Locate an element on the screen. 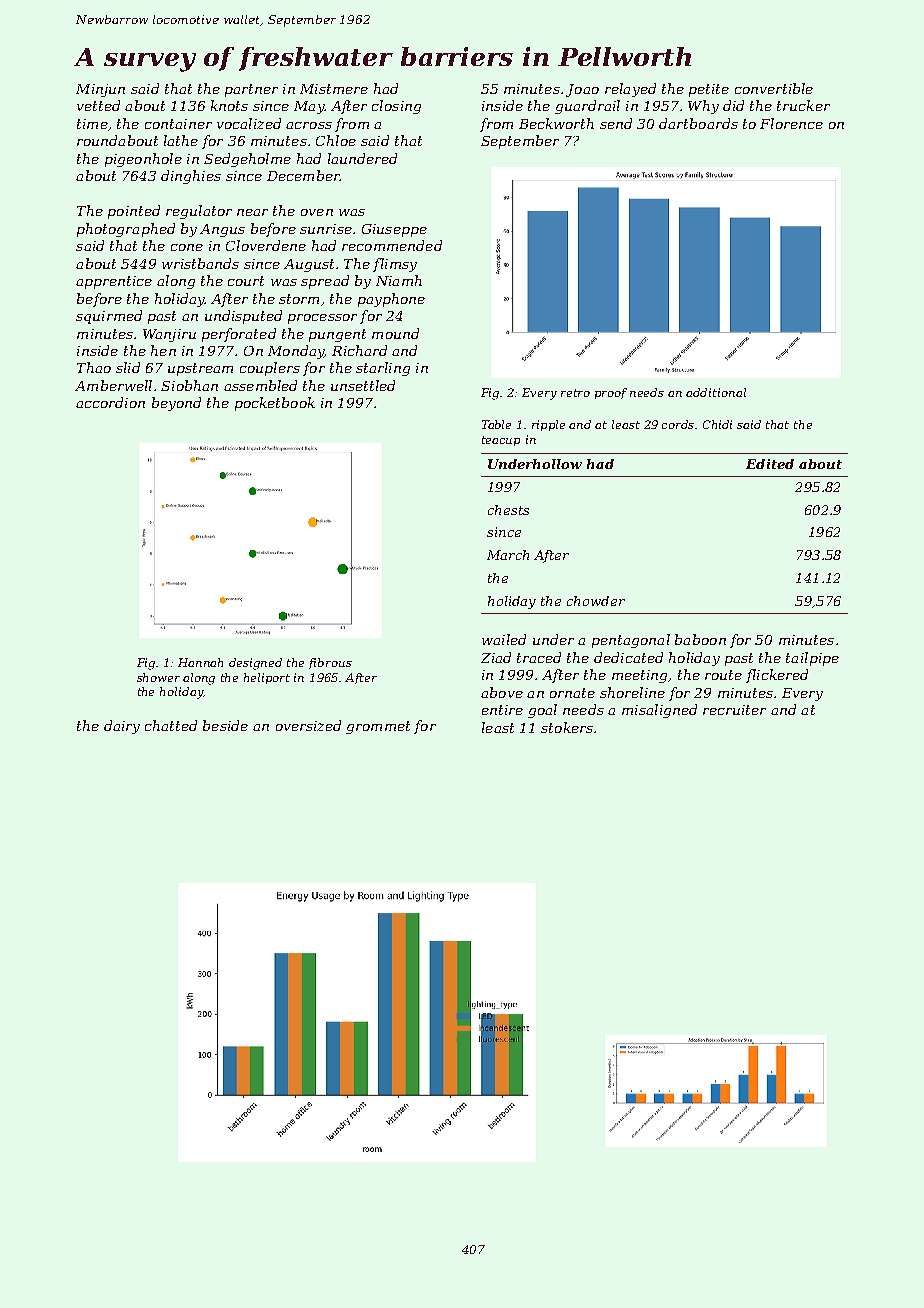 Image resolution: width=924 pixels, height=1308 pixels. chowder is located at coordinates (596, 601).
